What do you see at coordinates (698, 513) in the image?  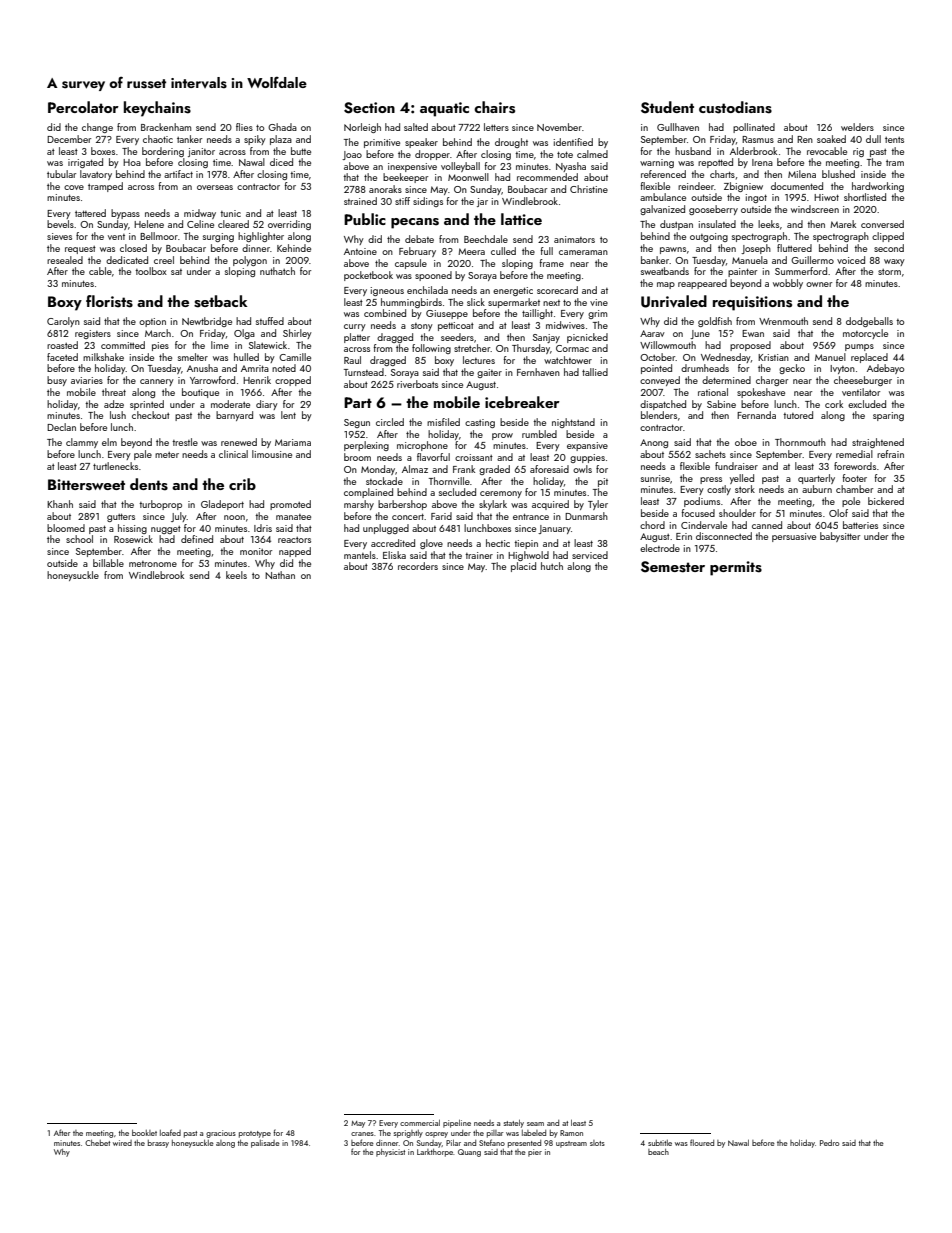 I see `focused` at bounding box center [698, 513].
